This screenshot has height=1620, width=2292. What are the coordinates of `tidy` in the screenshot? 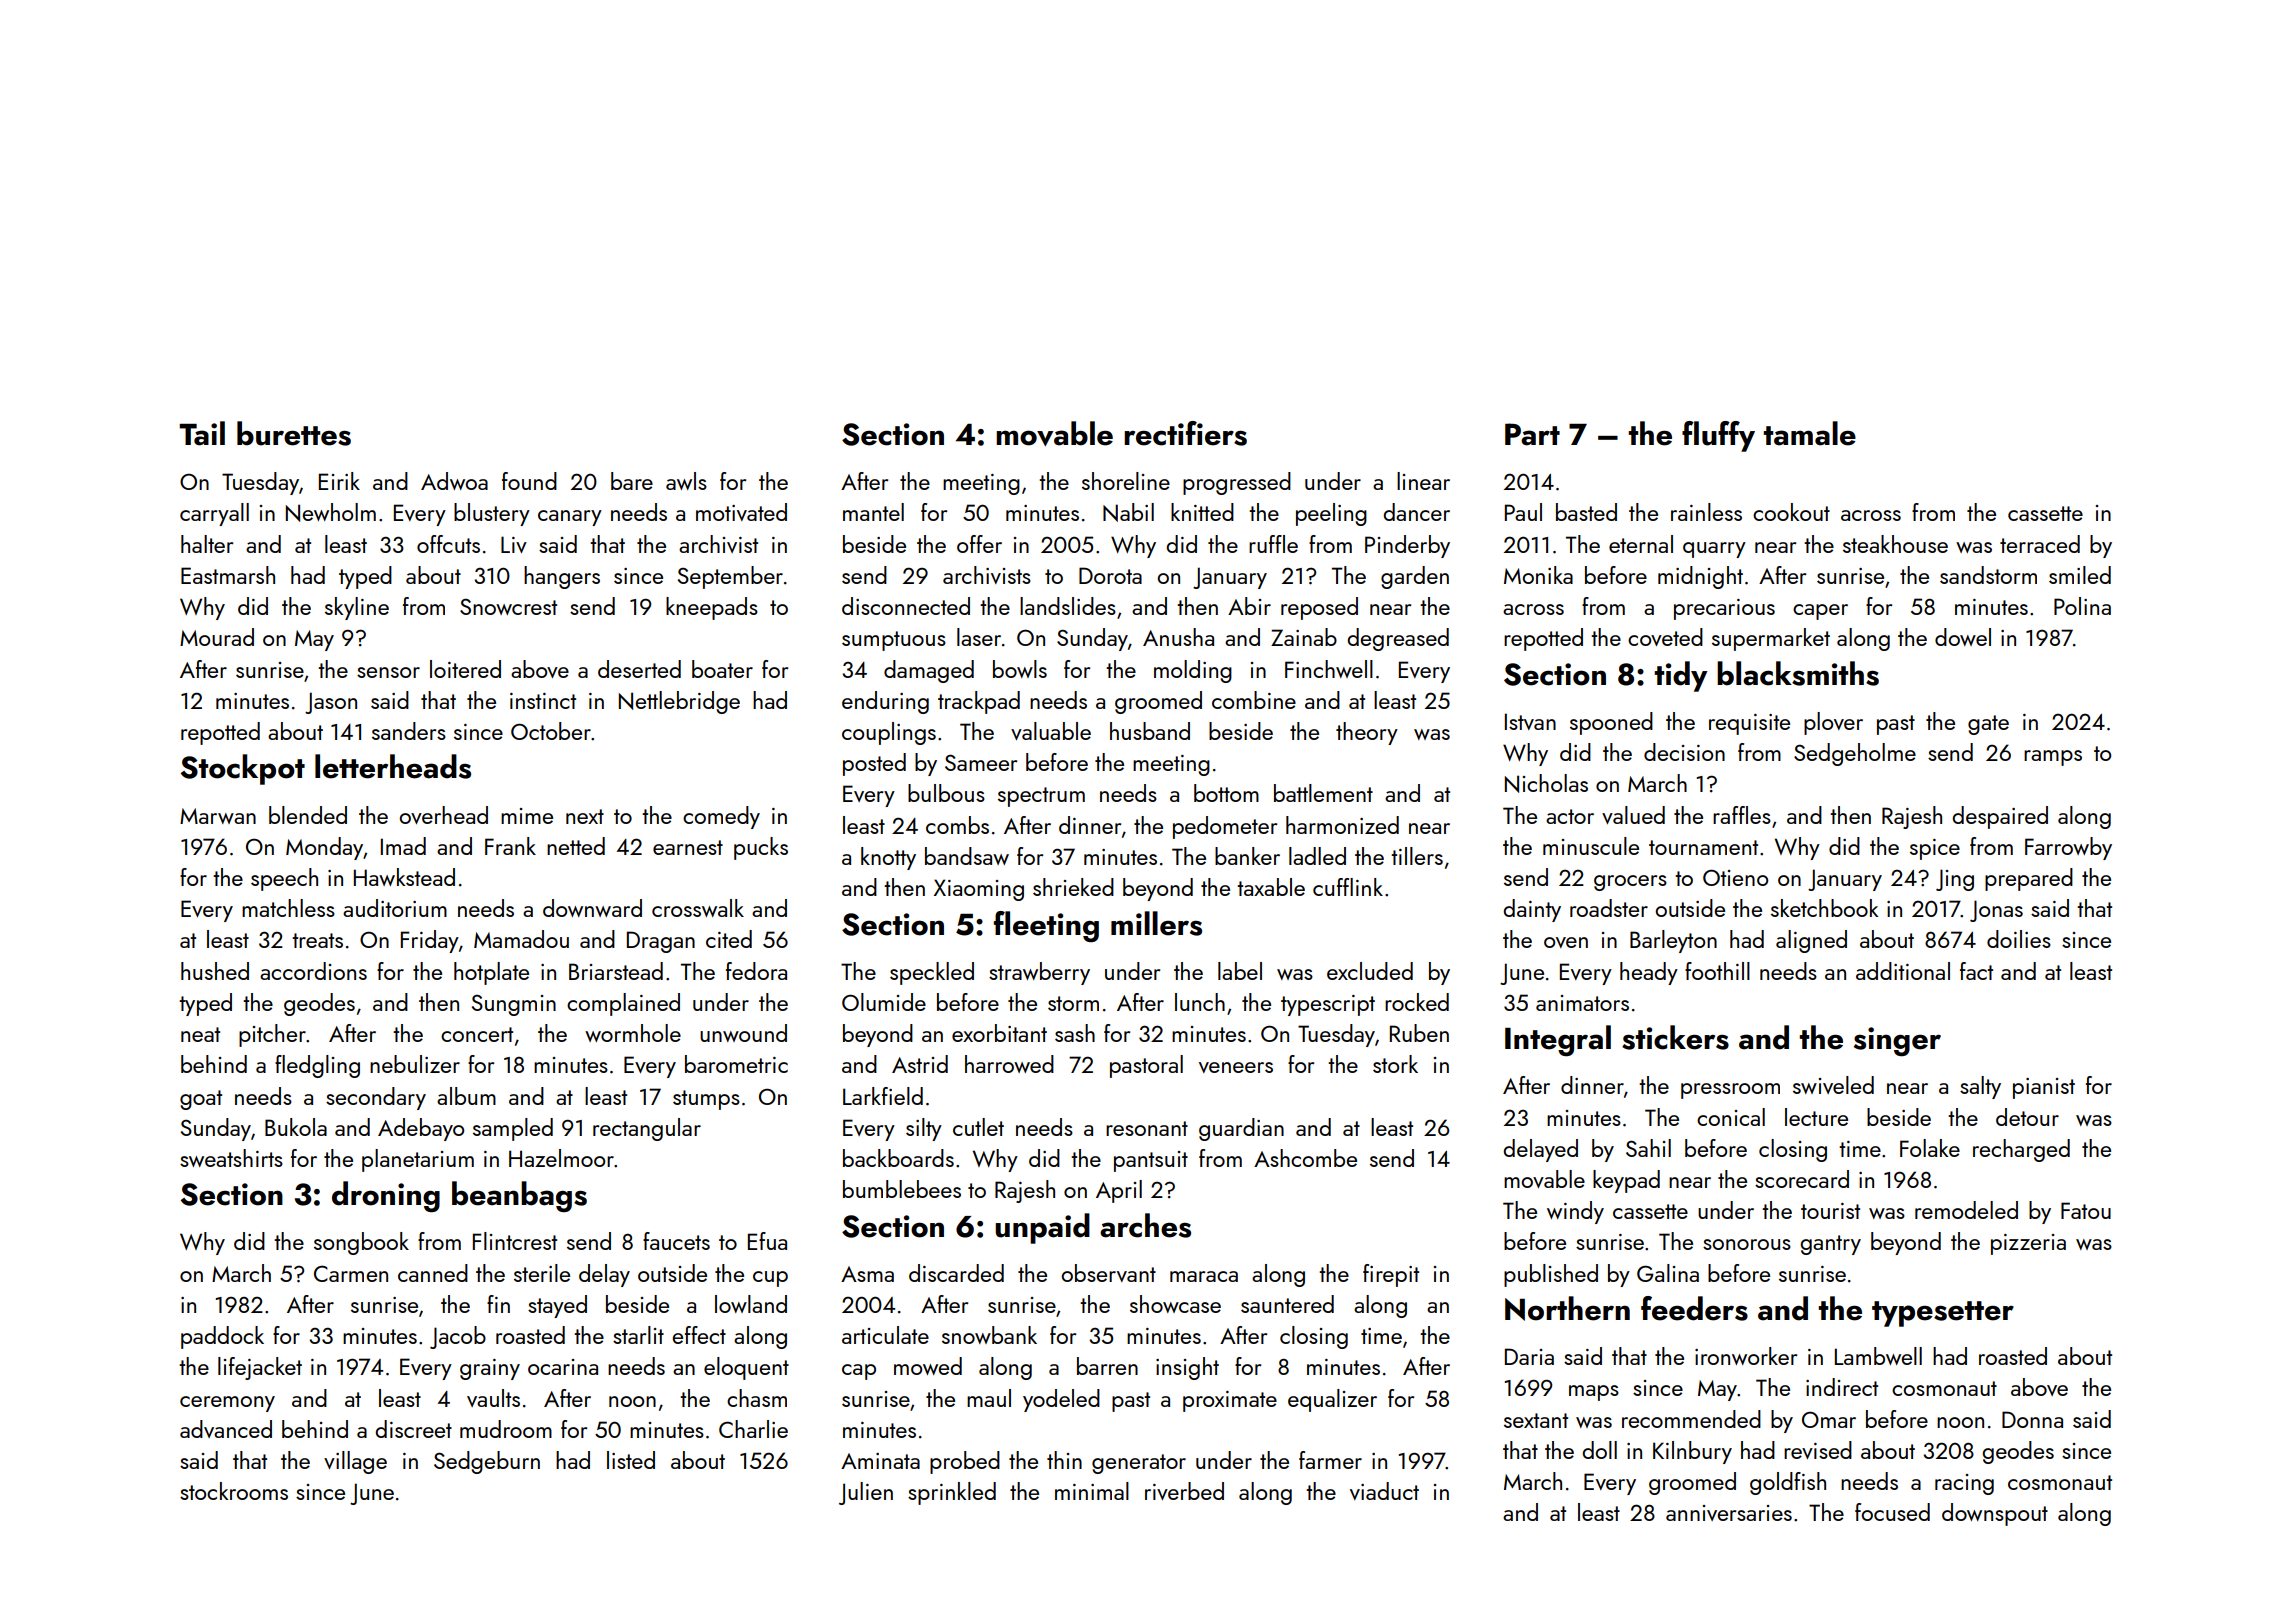 It's located at (1681, 676).
